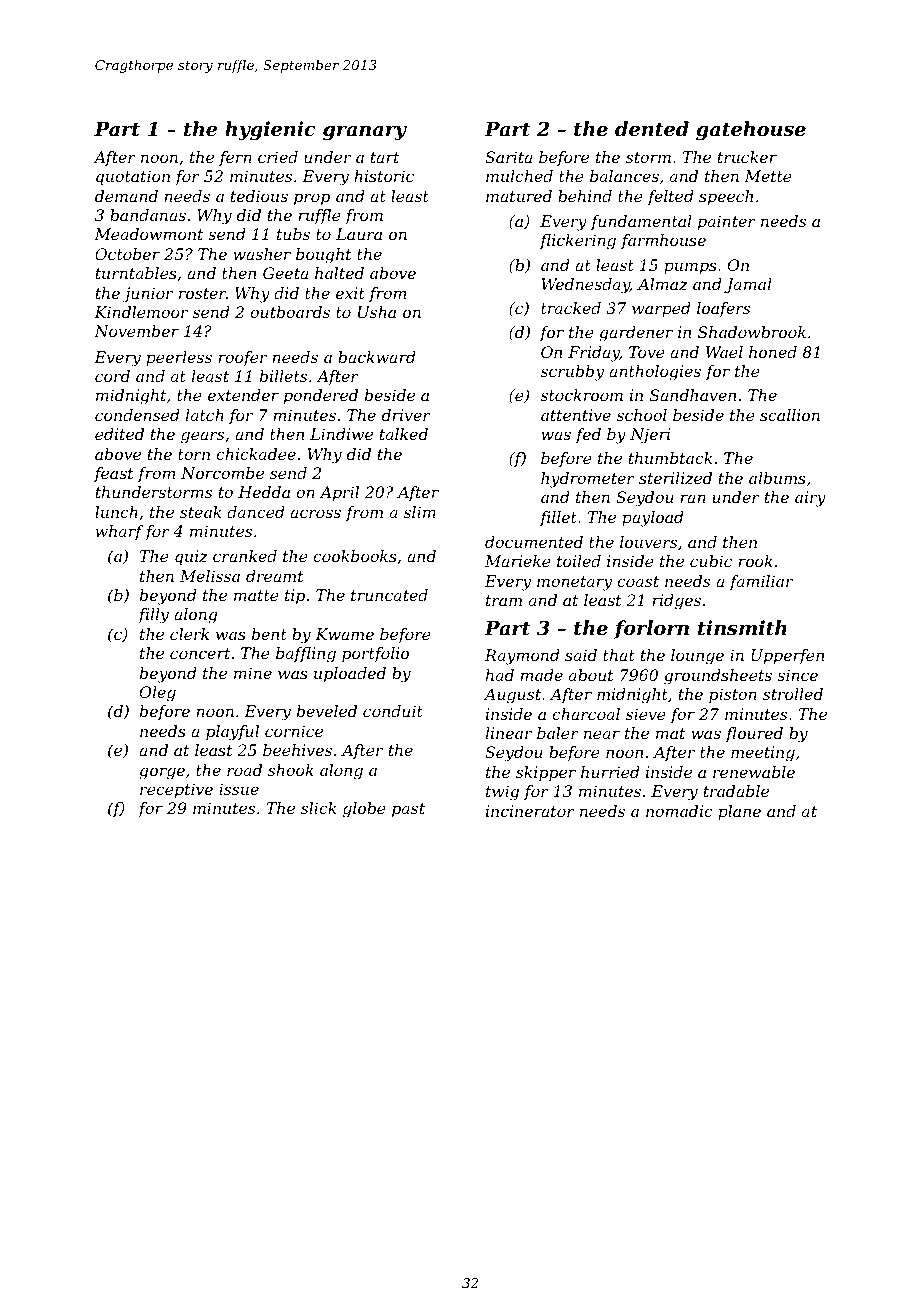  I want to click on cubic, so click(711, 561).
